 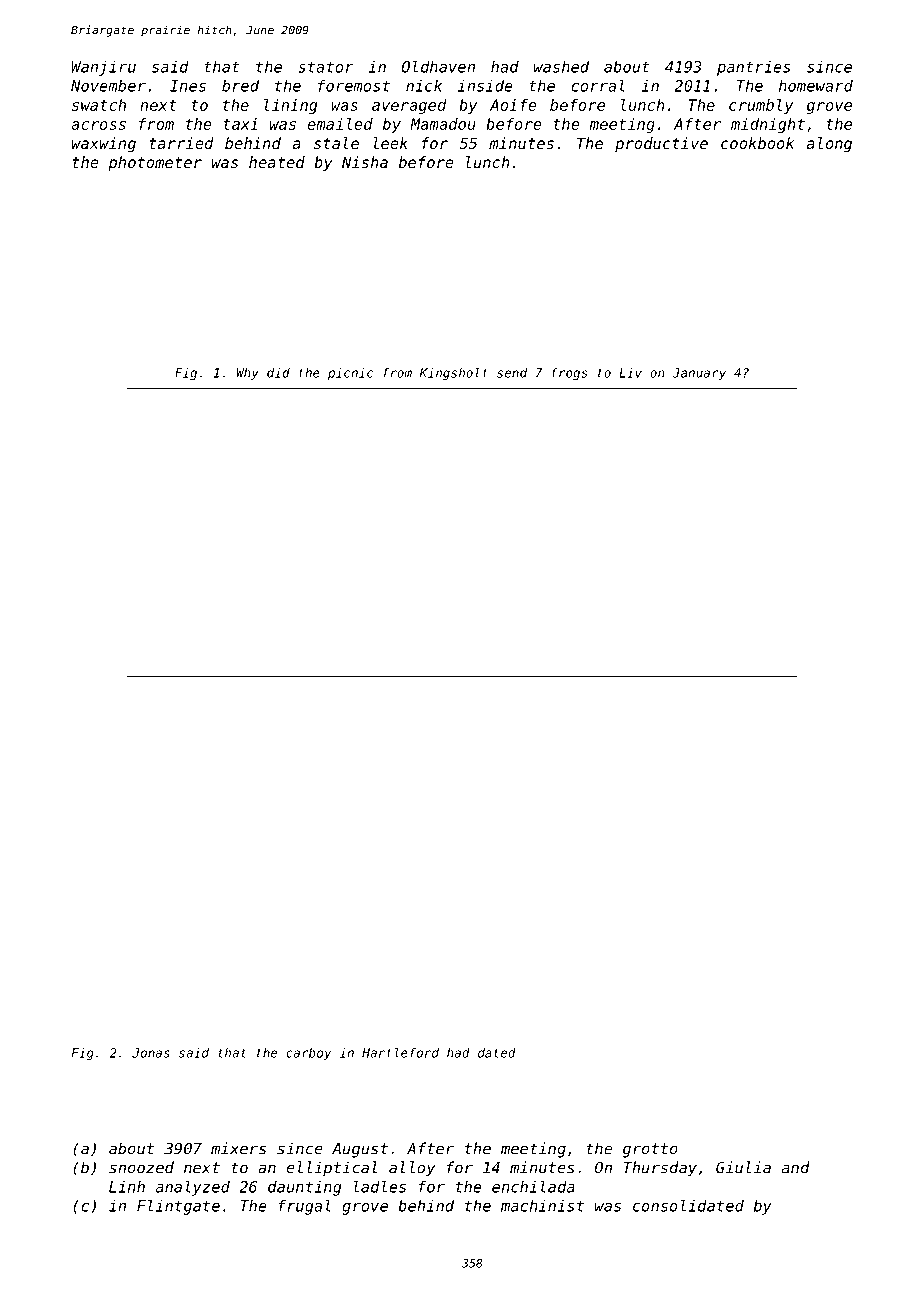 What do you see at coordinates (650, 1150) in the image?
I see `grotto` at bounding box center [650, 1150].
